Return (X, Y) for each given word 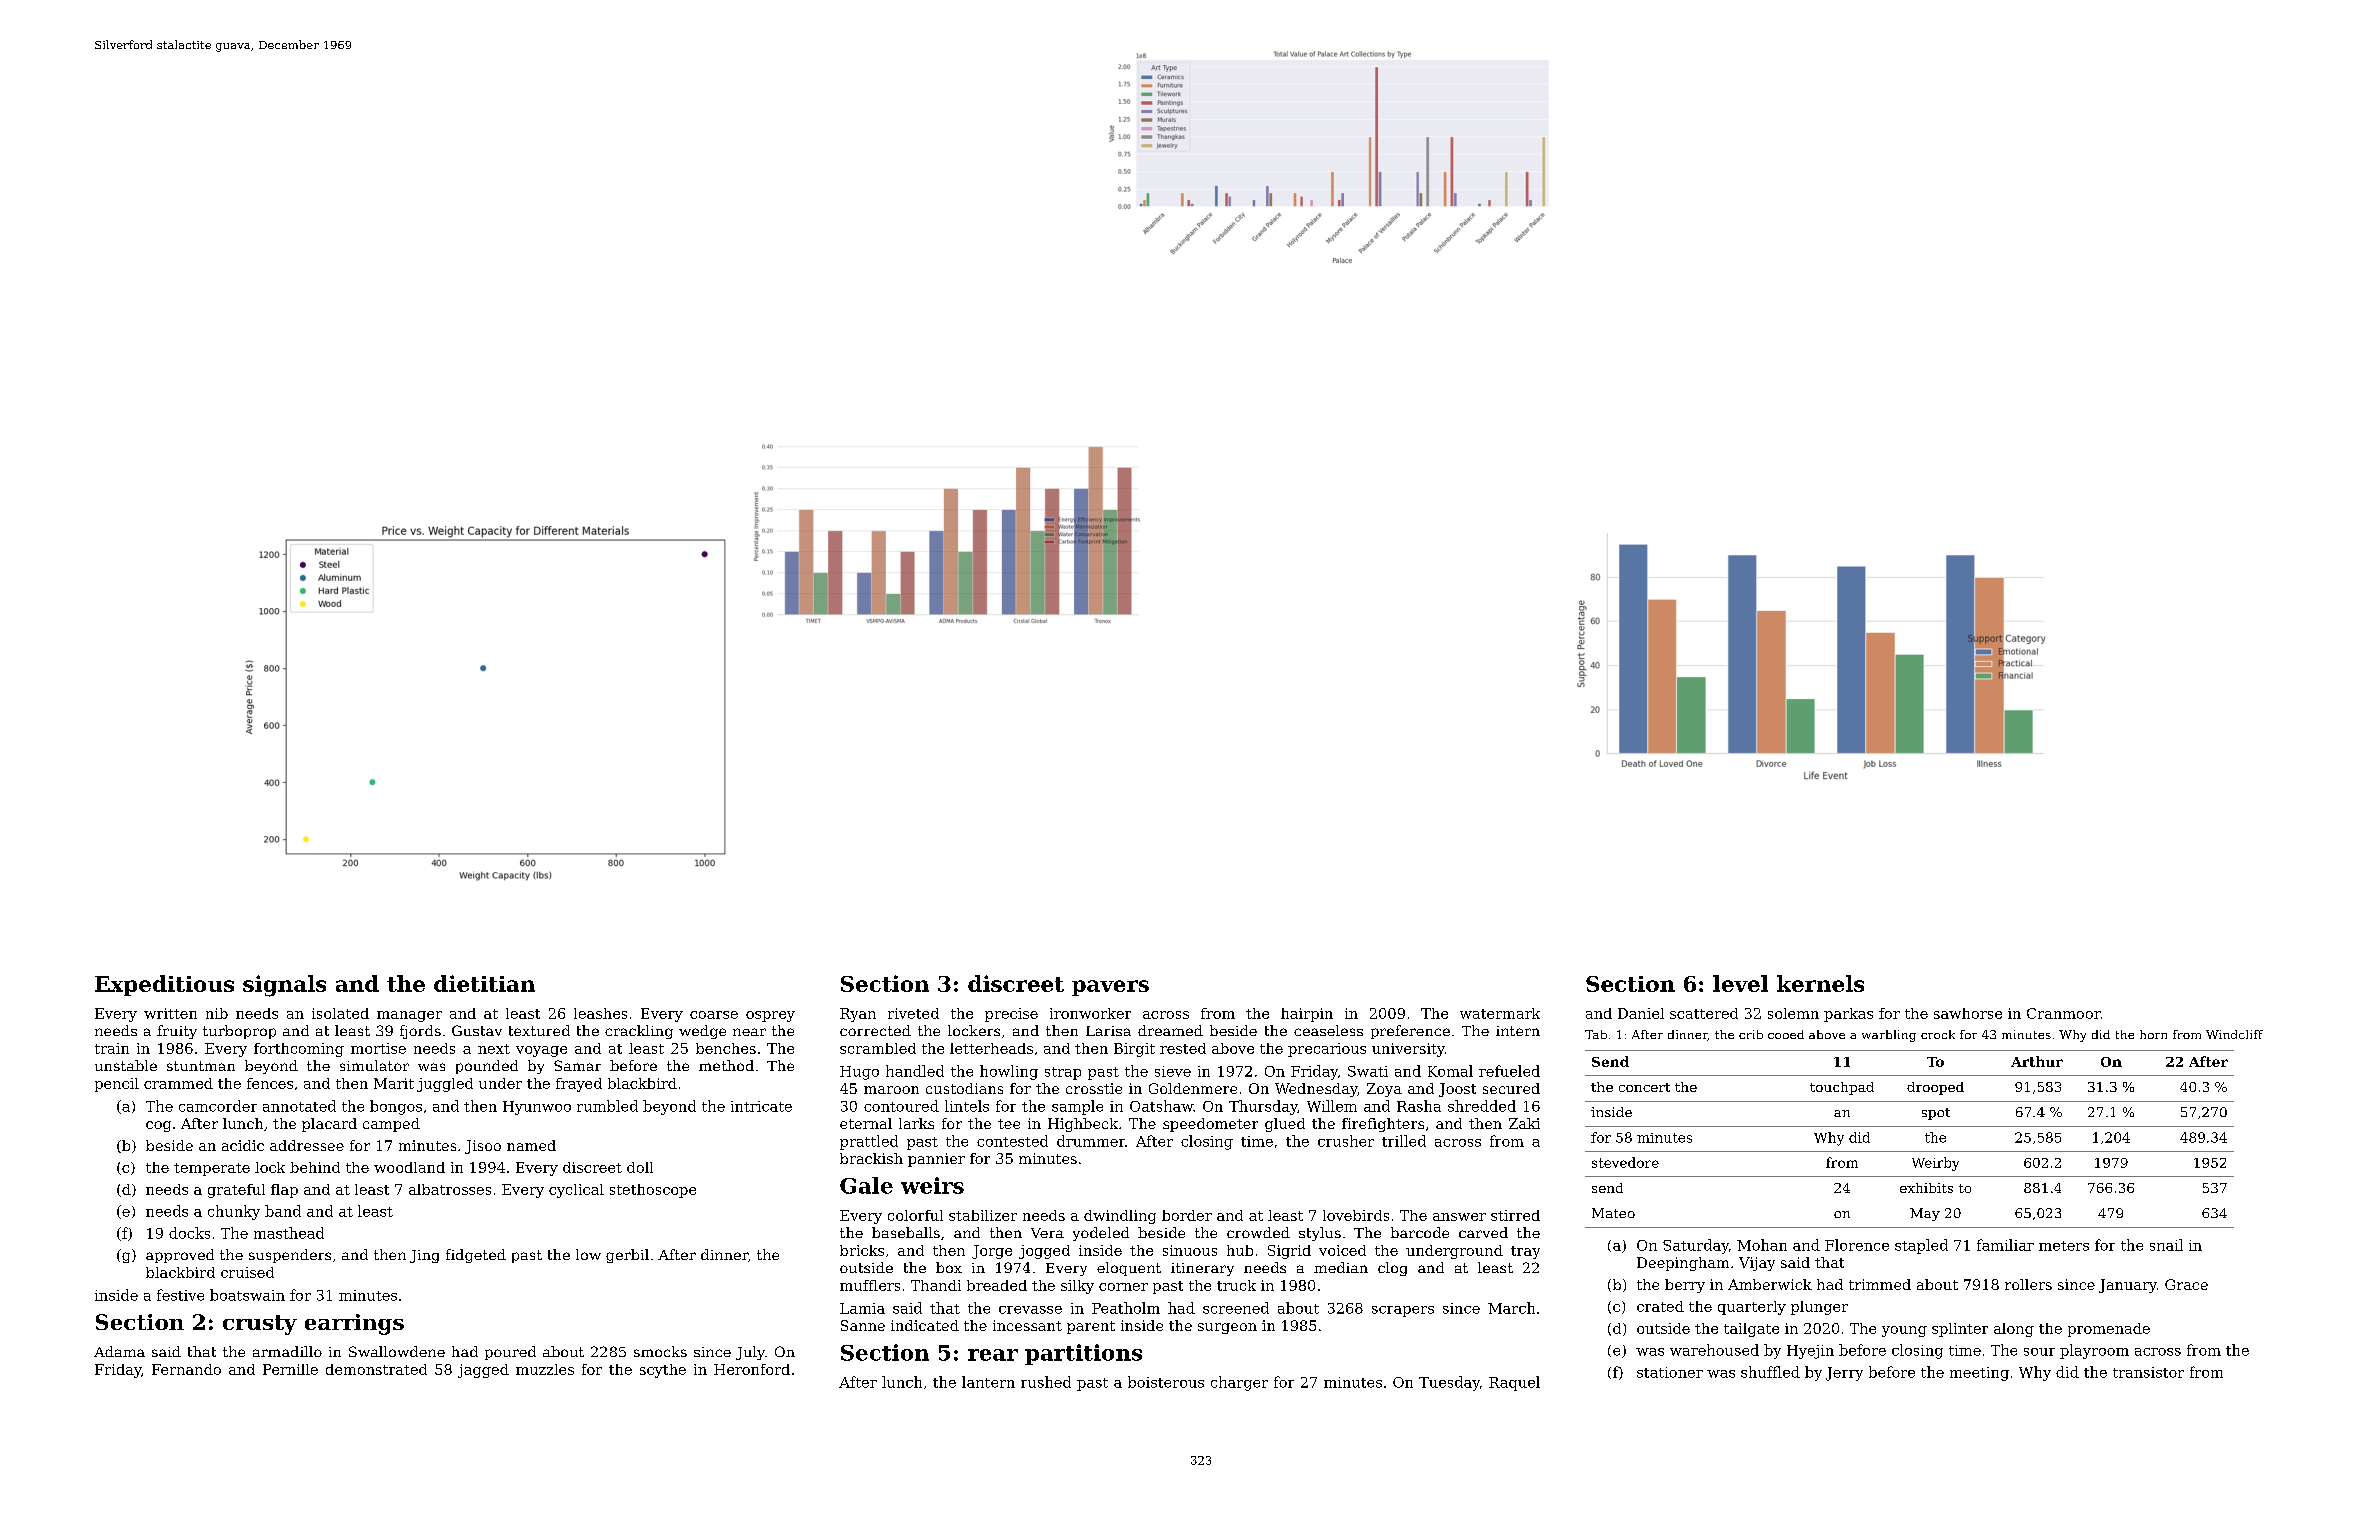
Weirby (1935, 1164)
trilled (1404, 1141)
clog (1392, 1269)
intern (1518, 1031)
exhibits (1926, 1188)
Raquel (1514, 1383)
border (1187, 1215)
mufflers (870, 1285)
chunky (234, 1212)
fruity (177, 1032)
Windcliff (2234, 1034)
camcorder (218, 1106)
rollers (2028, 1284)
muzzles (545, 1369)
